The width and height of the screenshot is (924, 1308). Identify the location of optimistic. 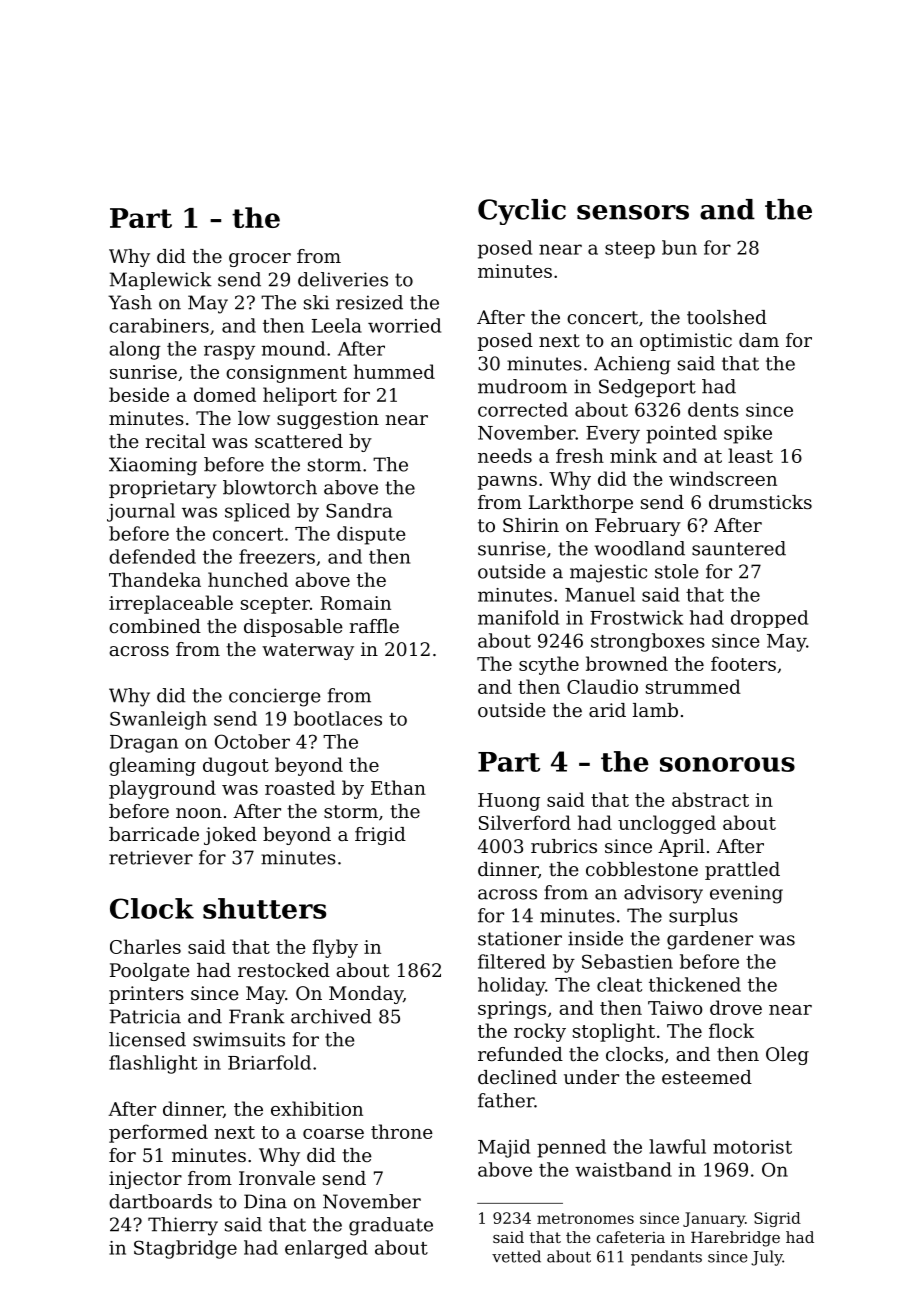
(686, 342).
